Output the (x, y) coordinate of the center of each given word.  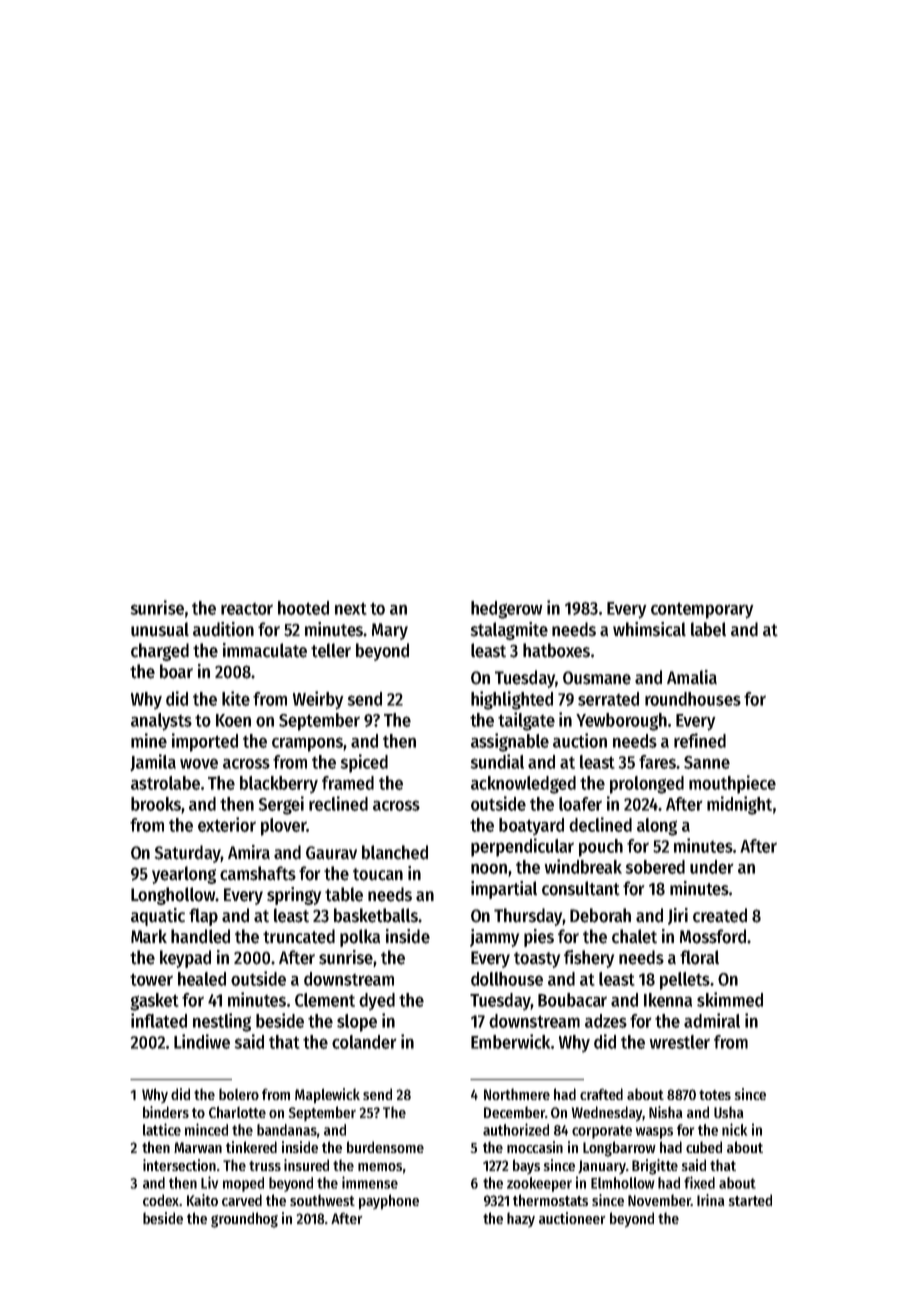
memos (380, 1167)
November (659, 1200)
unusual (160, 629)
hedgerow (506, 610)
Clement (325, 1000)
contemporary (702, 610)
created (720, 915)
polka (360, 938)
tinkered (251, 1147)
